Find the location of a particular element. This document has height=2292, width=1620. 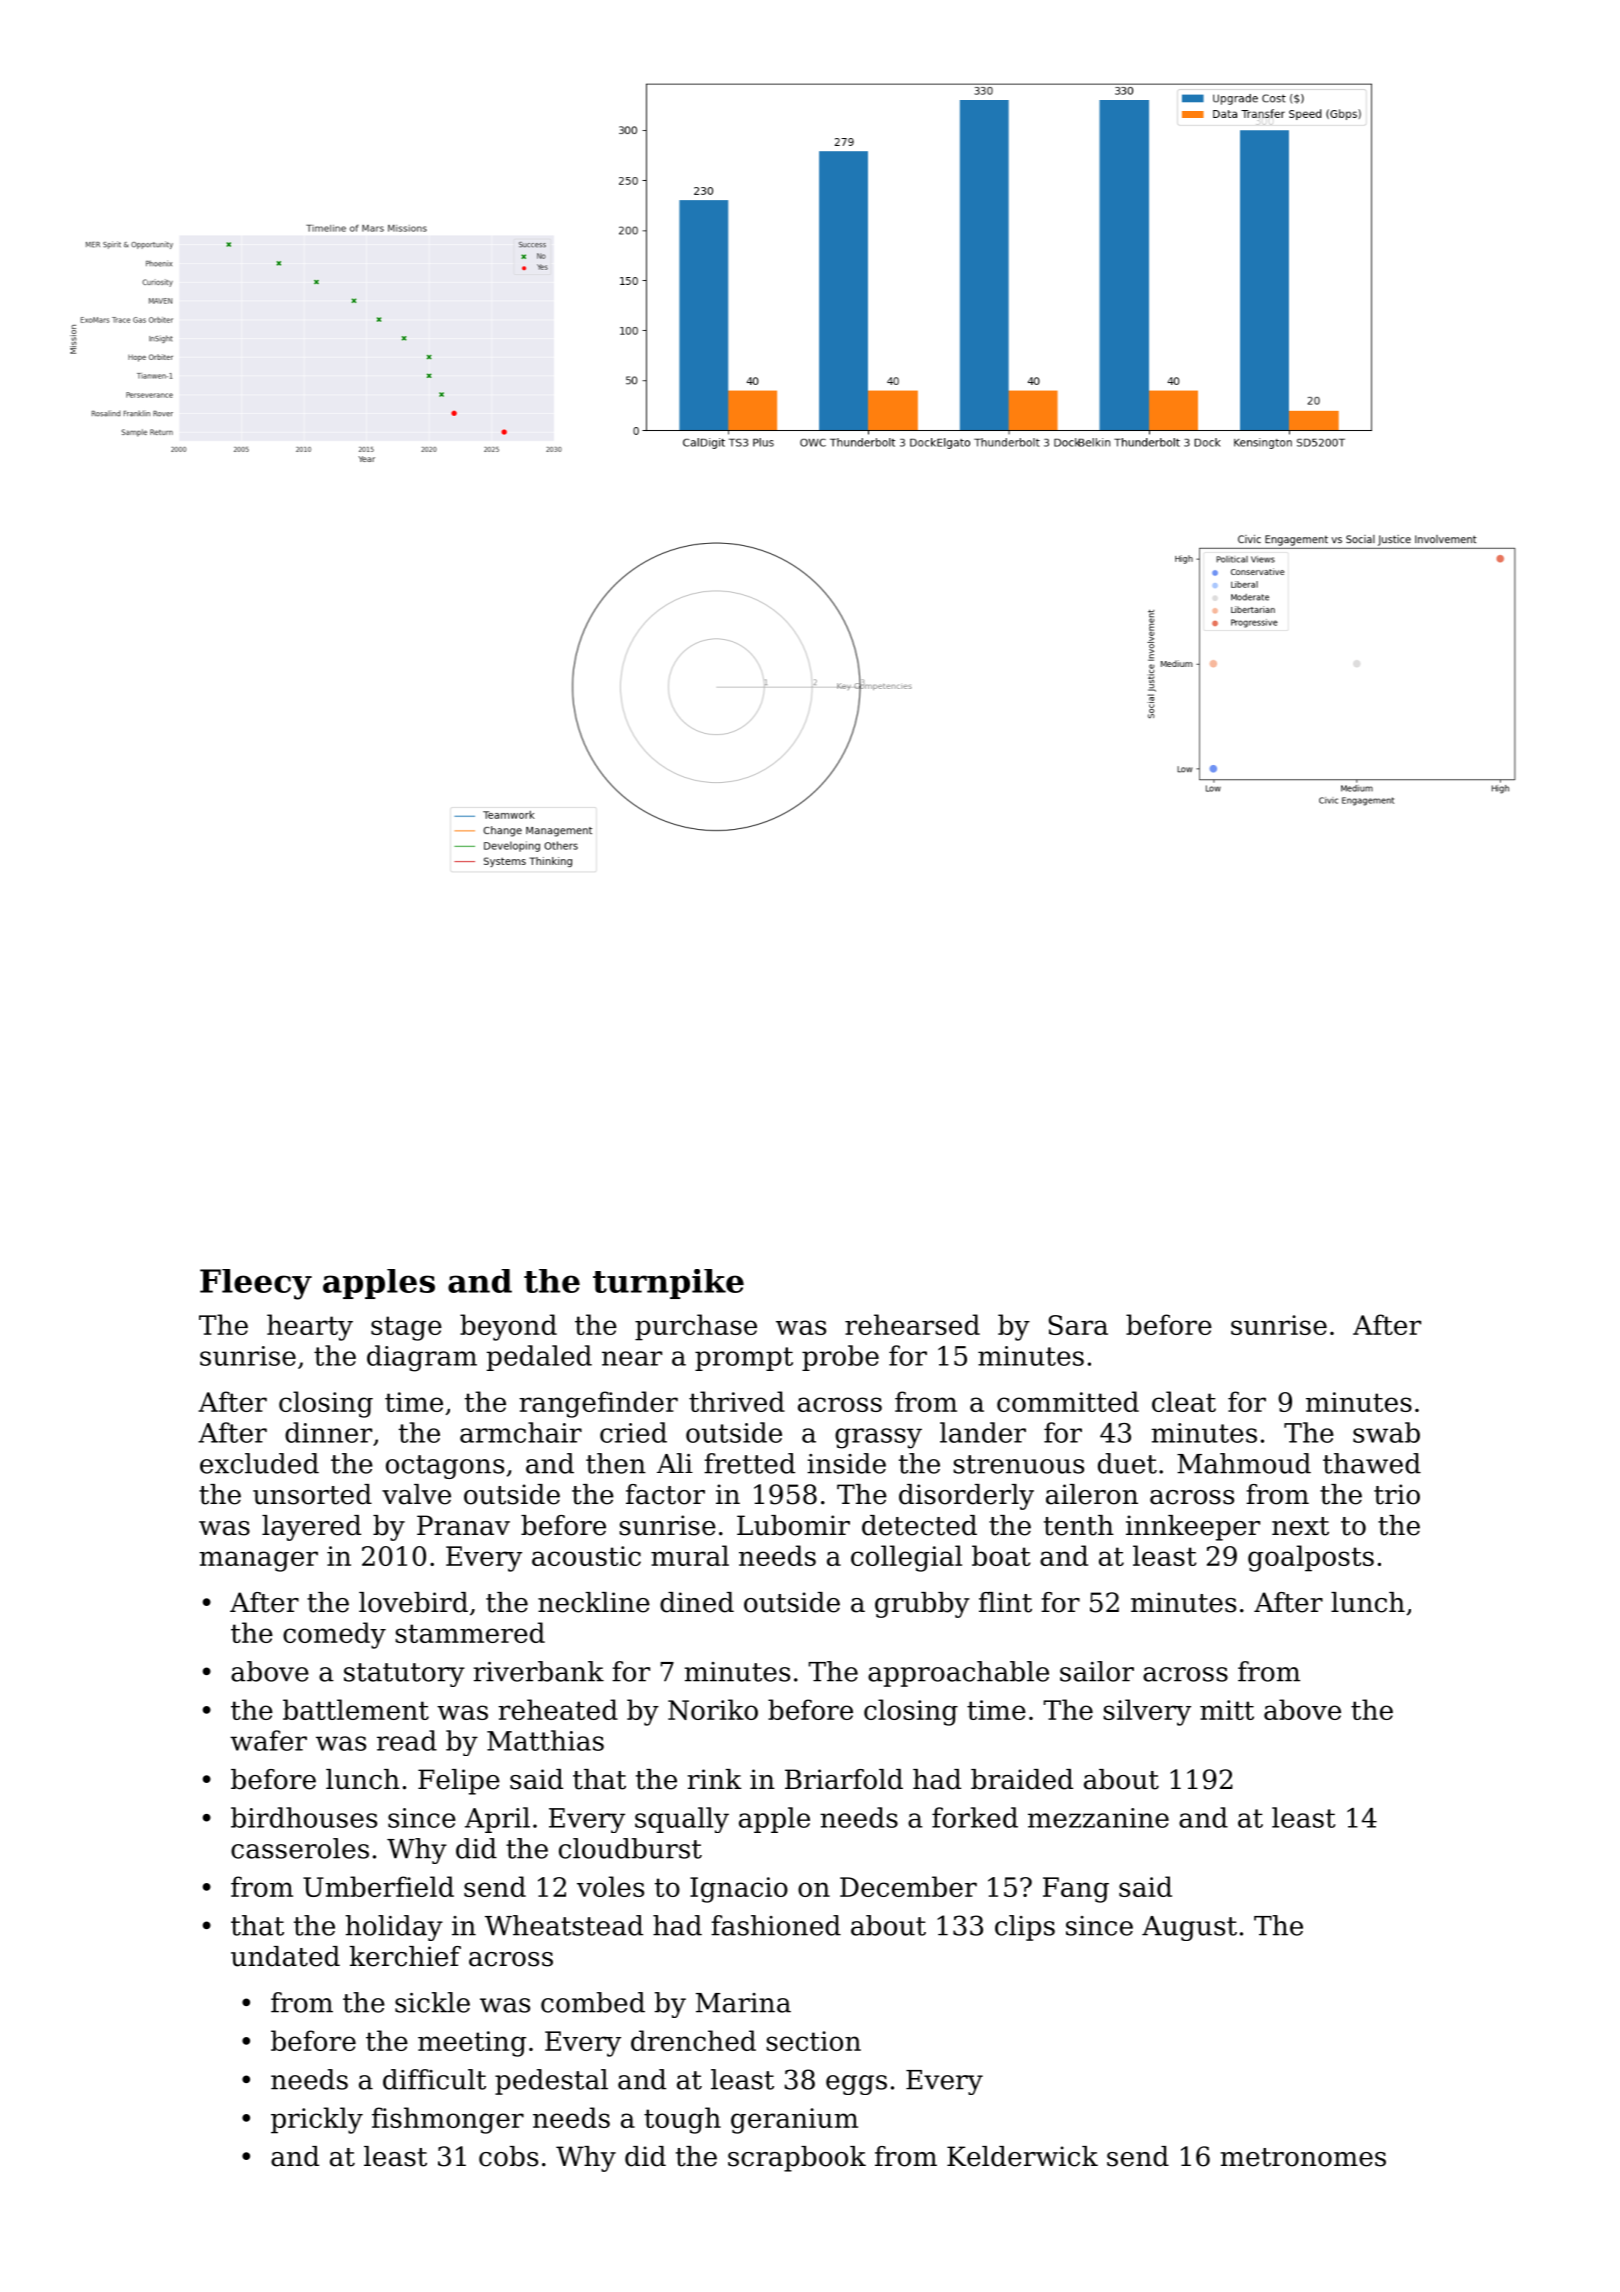

undated is located at coordinates (285, 1956).
